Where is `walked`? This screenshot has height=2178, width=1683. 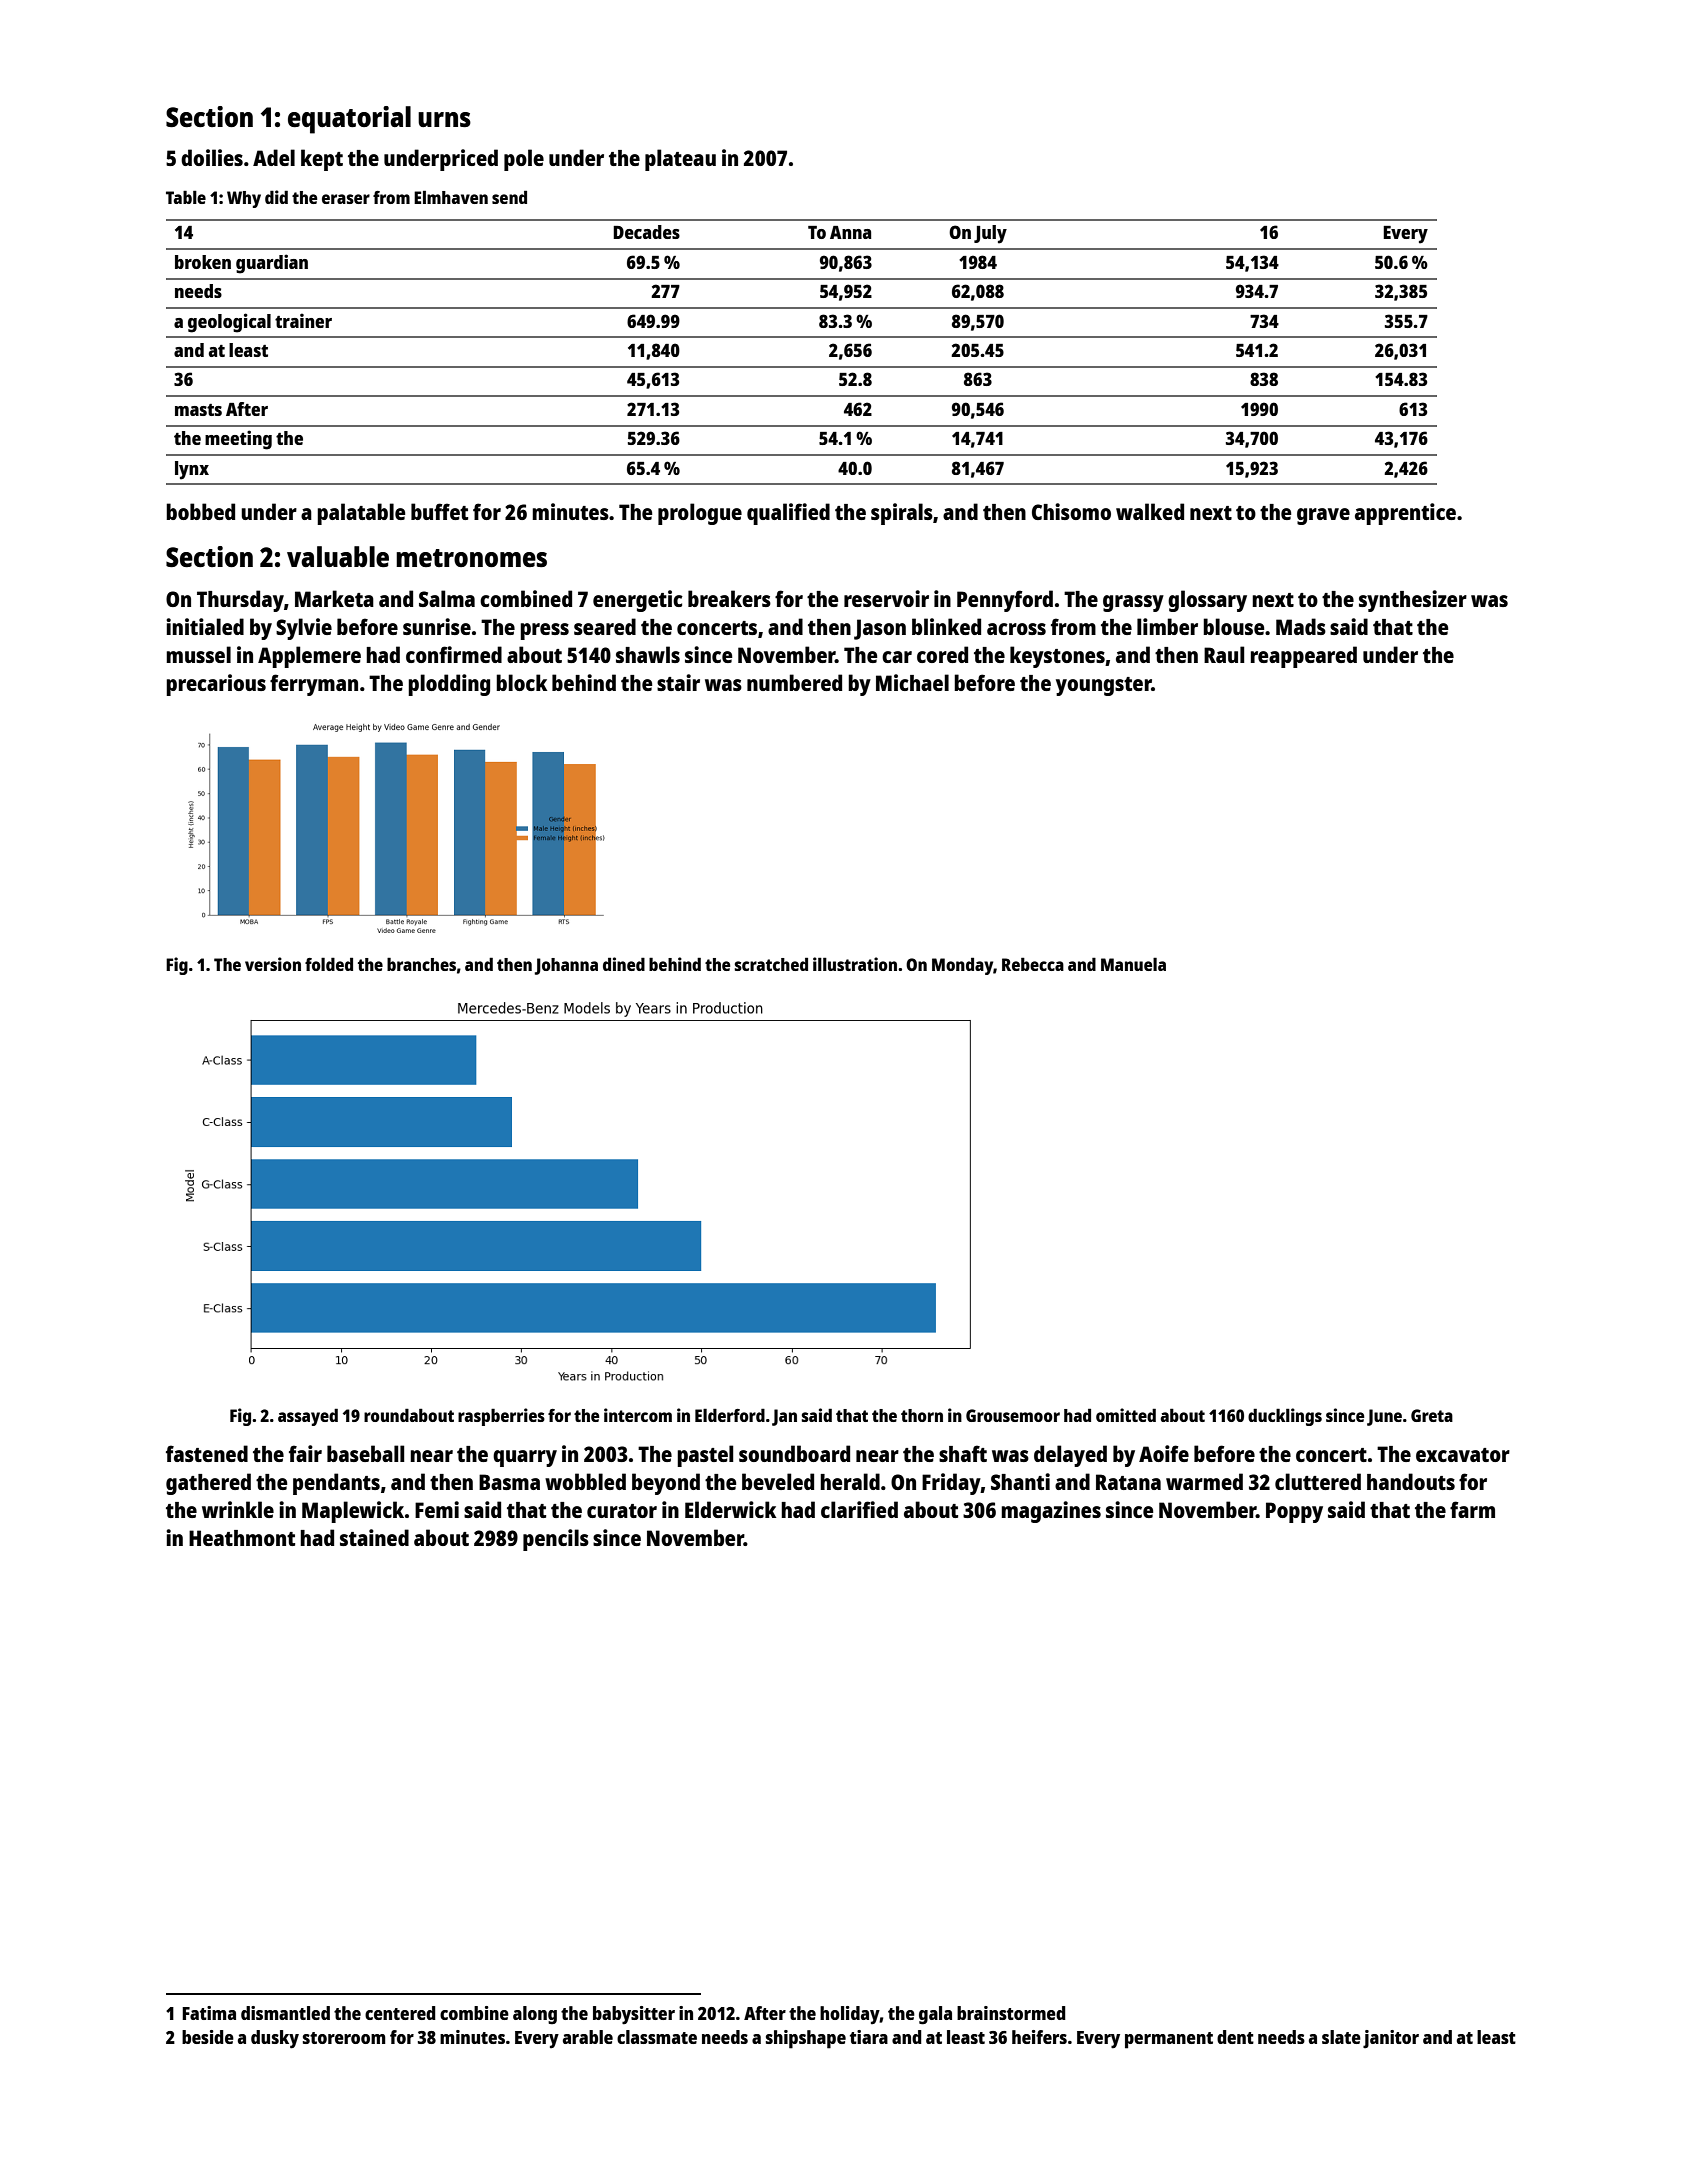
walked is located at coordinates (1150, 511).
